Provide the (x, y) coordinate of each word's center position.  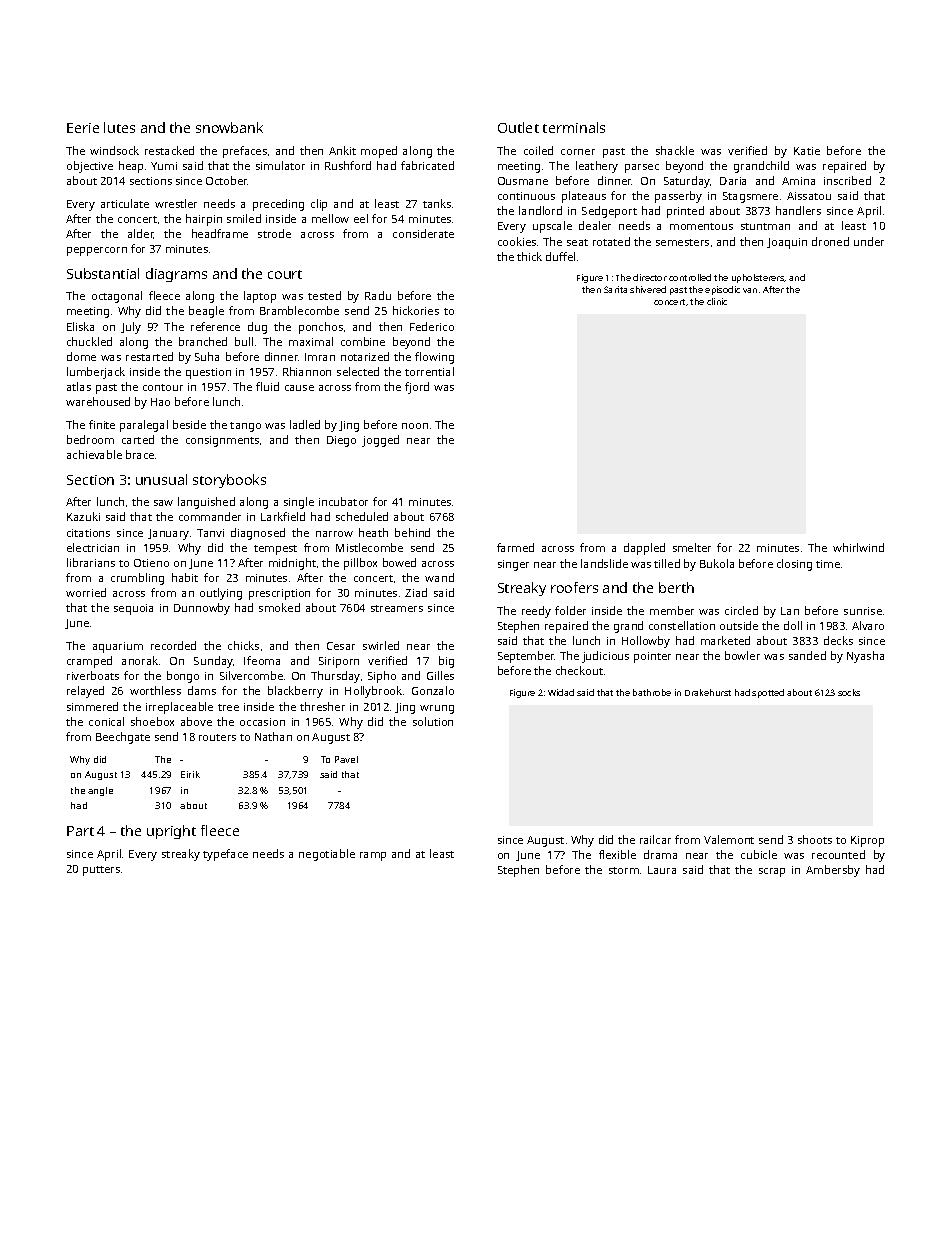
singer (513, 565)
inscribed (847, 180)
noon (415, 426)
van (750, 290)
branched (203, 341)
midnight (292, 564)
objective (90, 167)
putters (101, 871)
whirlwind (858, 547)
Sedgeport (609, 212)
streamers (397, 608)
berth (676, 587)
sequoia (133, 609)
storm (624, 870)
